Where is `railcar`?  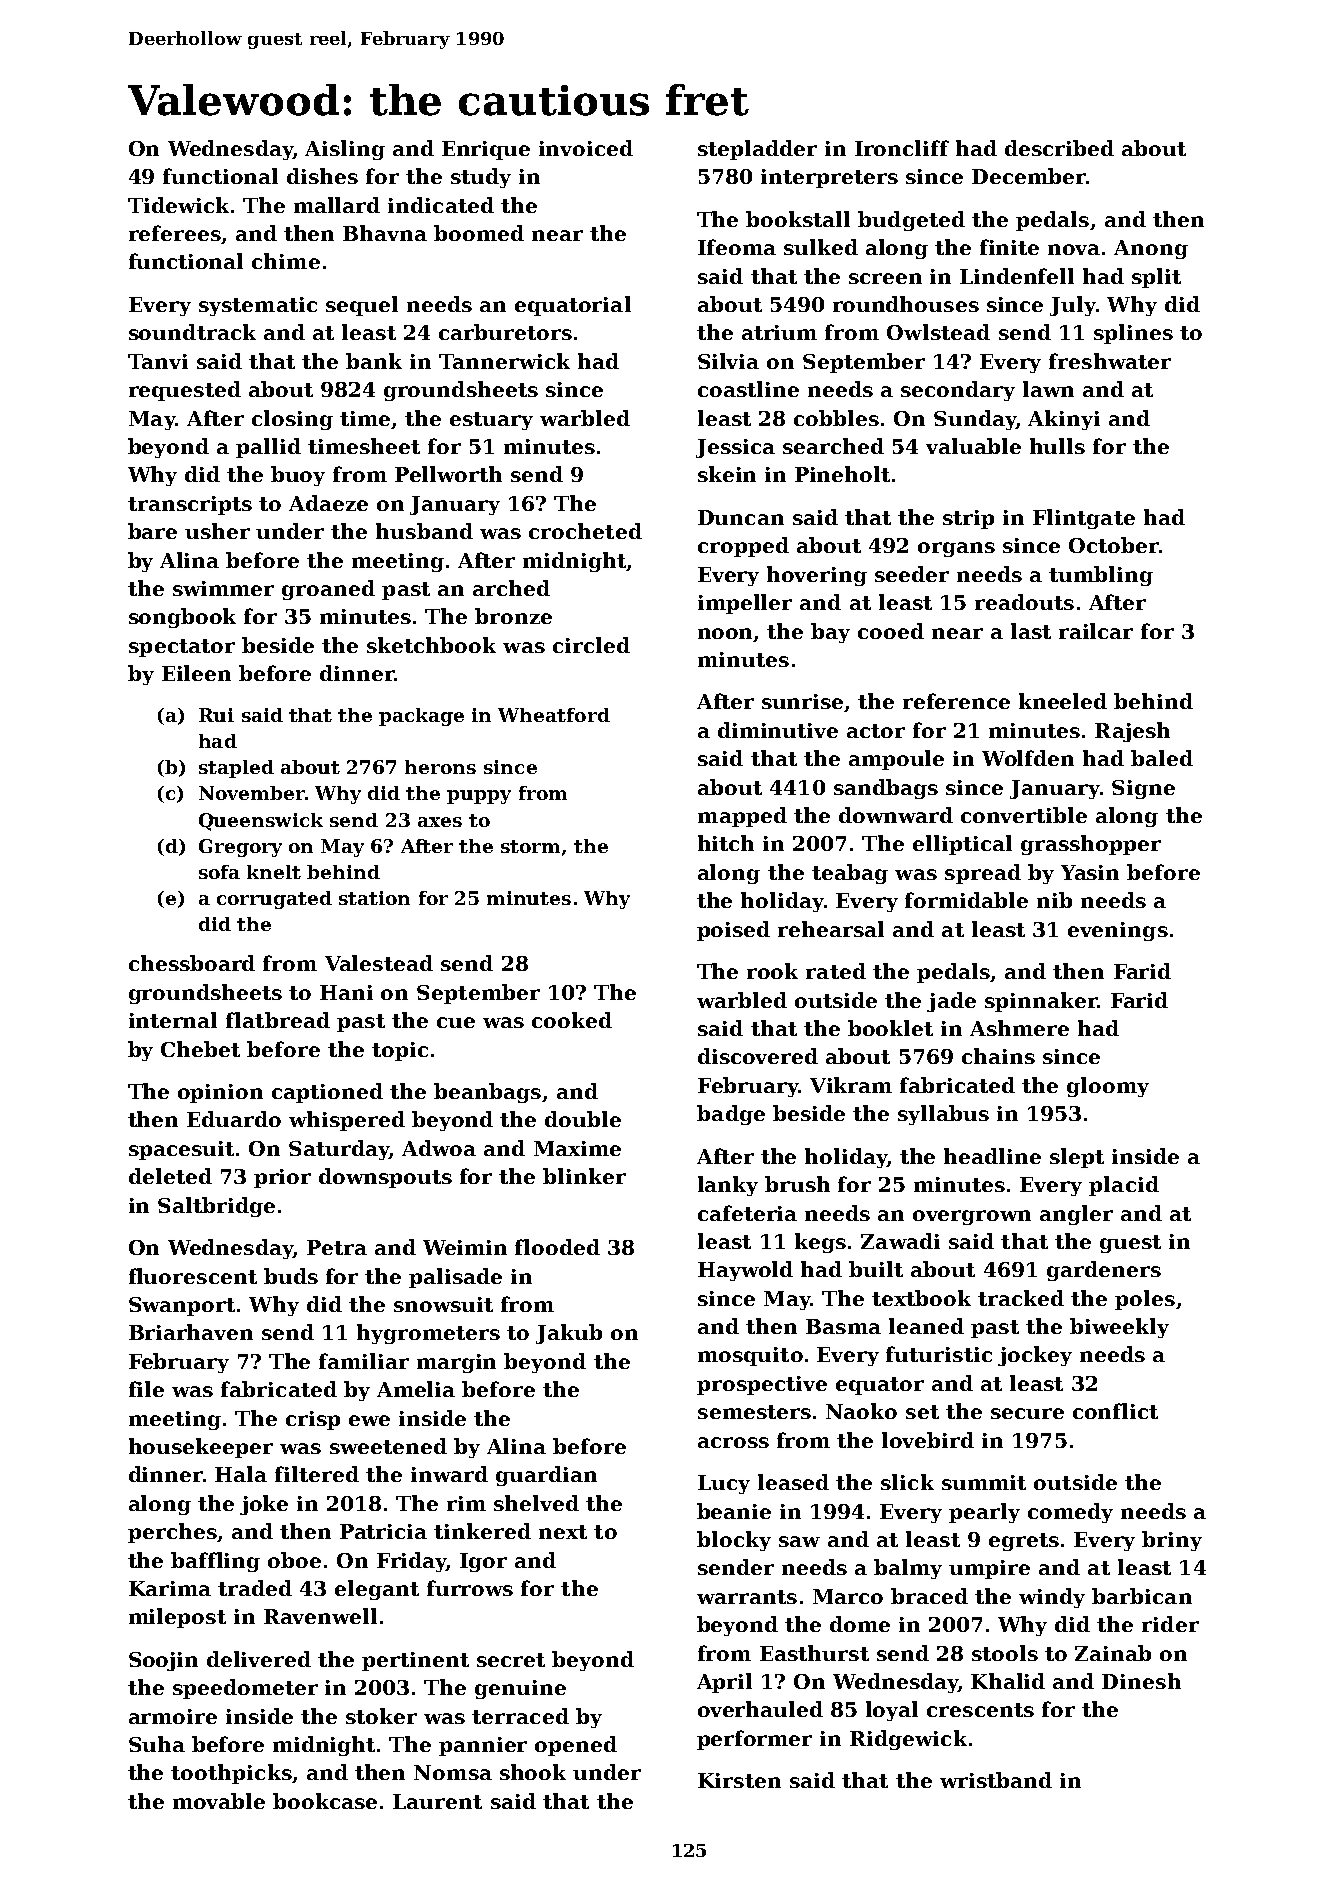
railcar is located at coordinates (1096, 631).
